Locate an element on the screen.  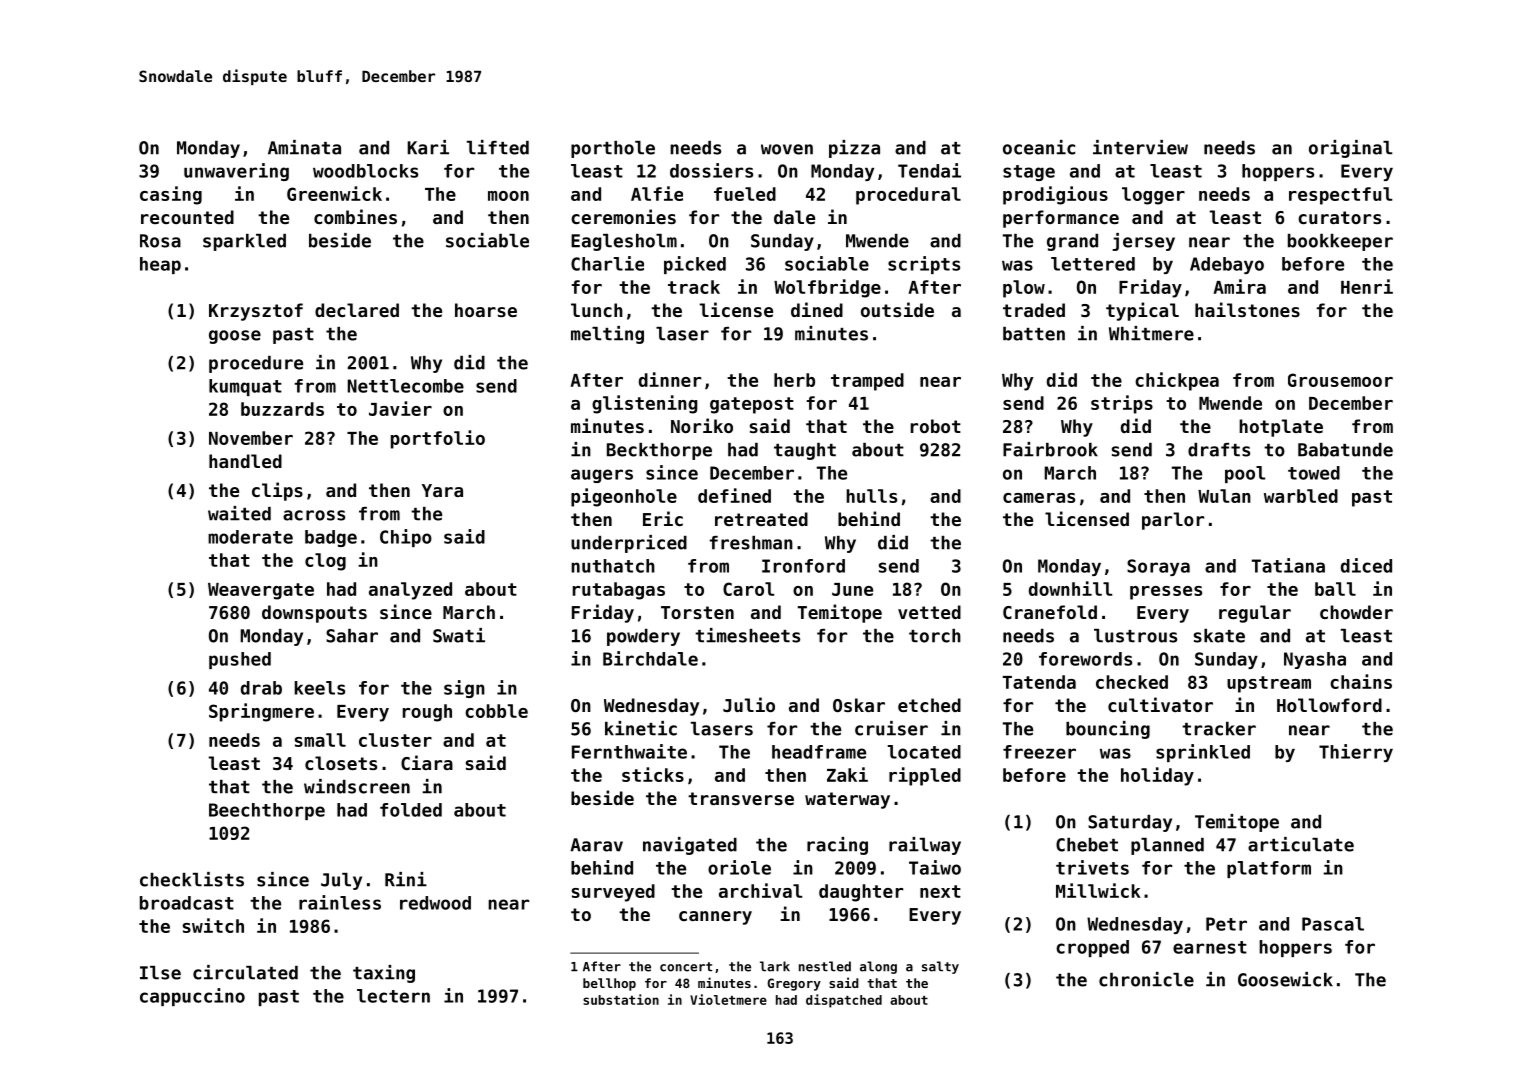
melting is located at coordinates (607, 335).
